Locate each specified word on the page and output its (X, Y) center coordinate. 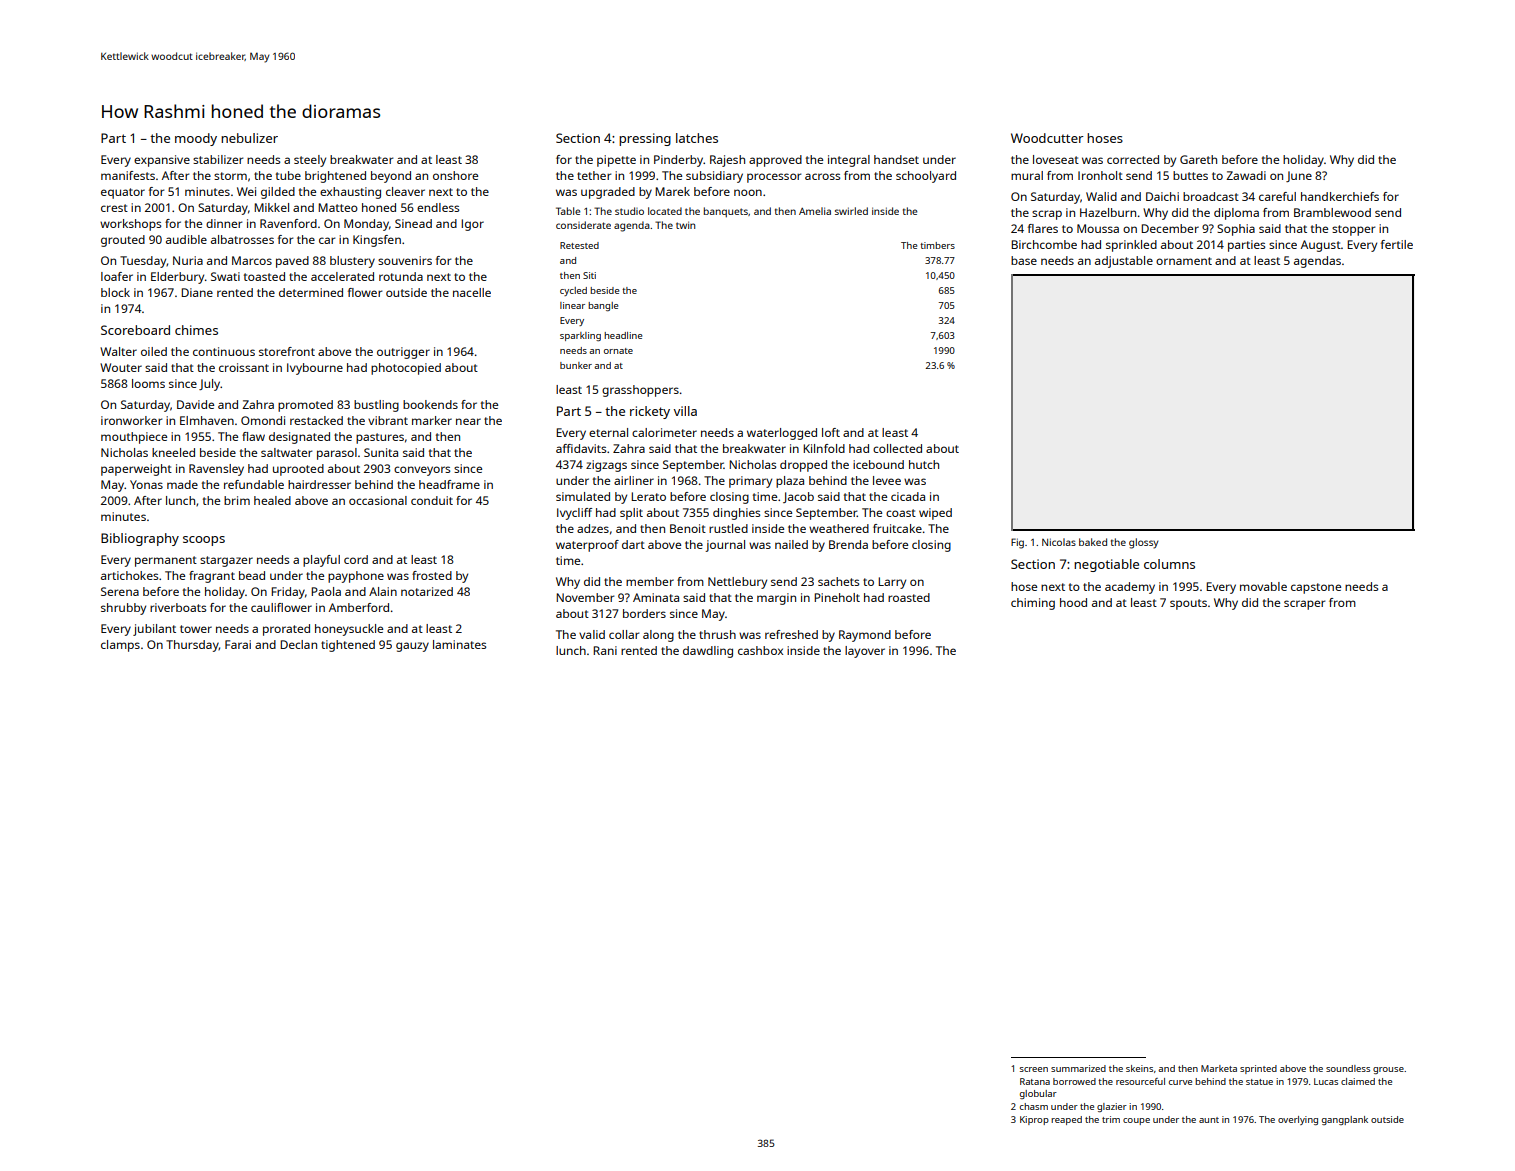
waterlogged (782, 434)
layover (865, 652)
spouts (1188, 604)
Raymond (865, 636)
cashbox (760, 650)
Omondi (263, 420)
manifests (128, 175)
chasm (1034, 1106)
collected (897, 448)
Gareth (1198, 159)
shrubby (123, 609)
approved (775, 161)
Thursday (192, 646)
